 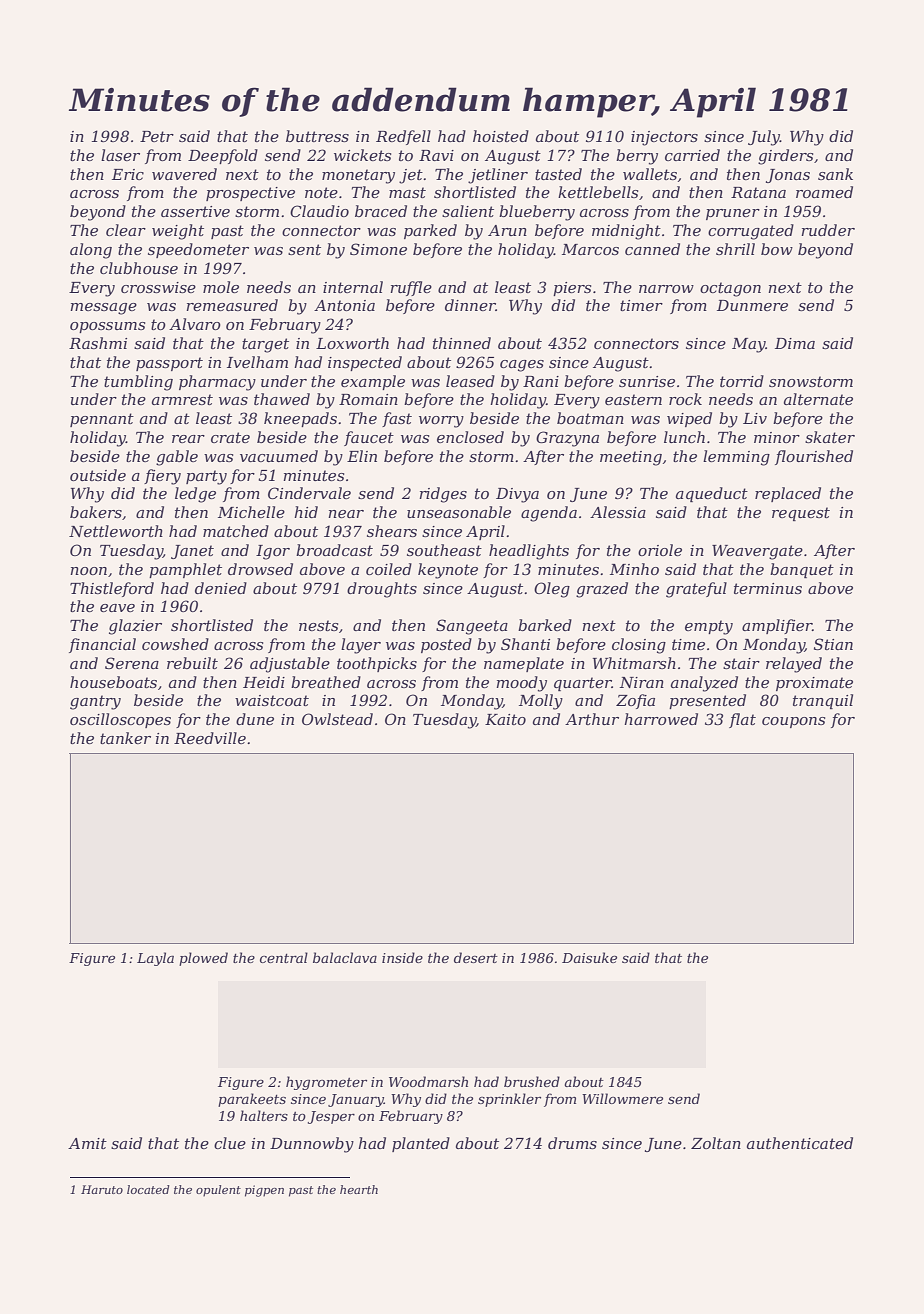 What do you see at coordinates (592, 719) in the document?
I see `Arthur` at bounding box center [592, 719].
